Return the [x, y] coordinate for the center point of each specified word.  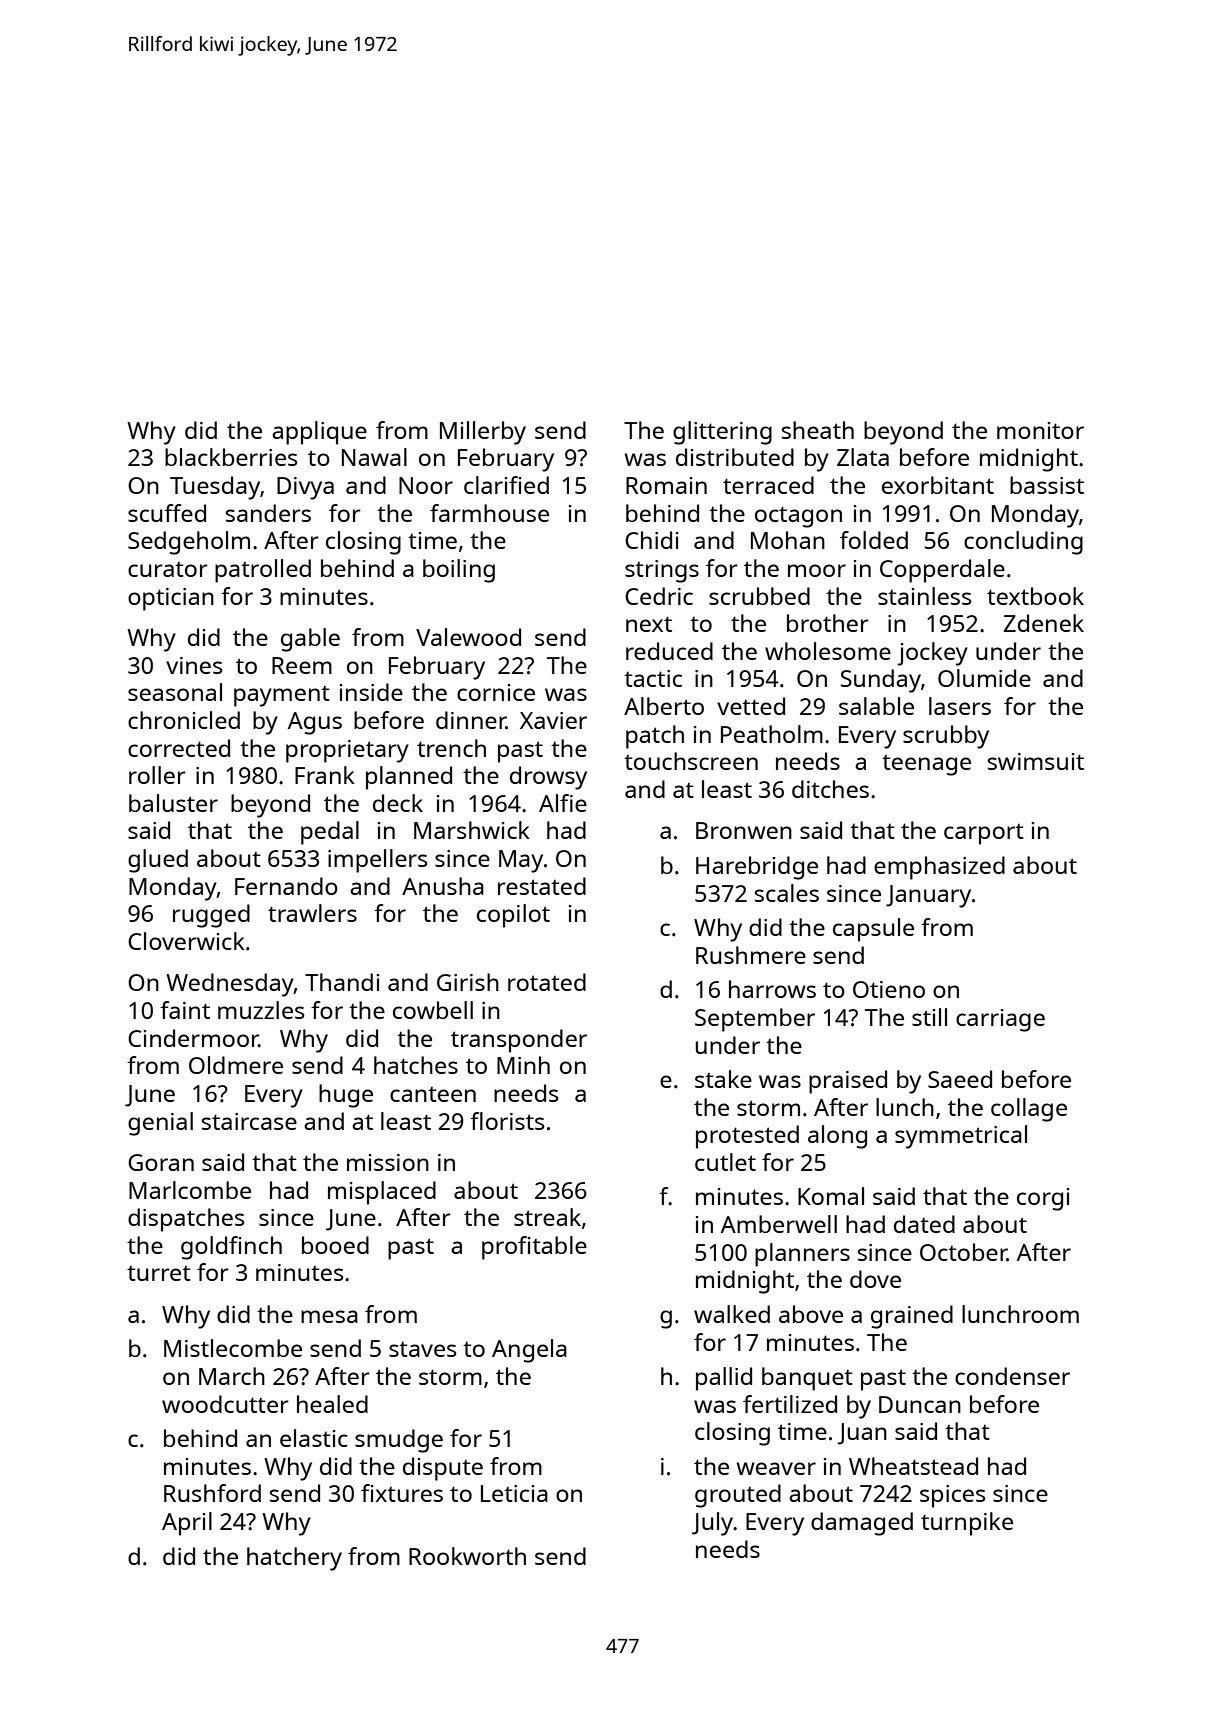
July [713, 1524]
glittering [722, 433]
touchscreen [691, 761]
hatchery [294, 1559]
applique [319, 433]
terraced [768, 485]
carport [984, 834]
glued [158, 861]
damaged [862, 1524]
